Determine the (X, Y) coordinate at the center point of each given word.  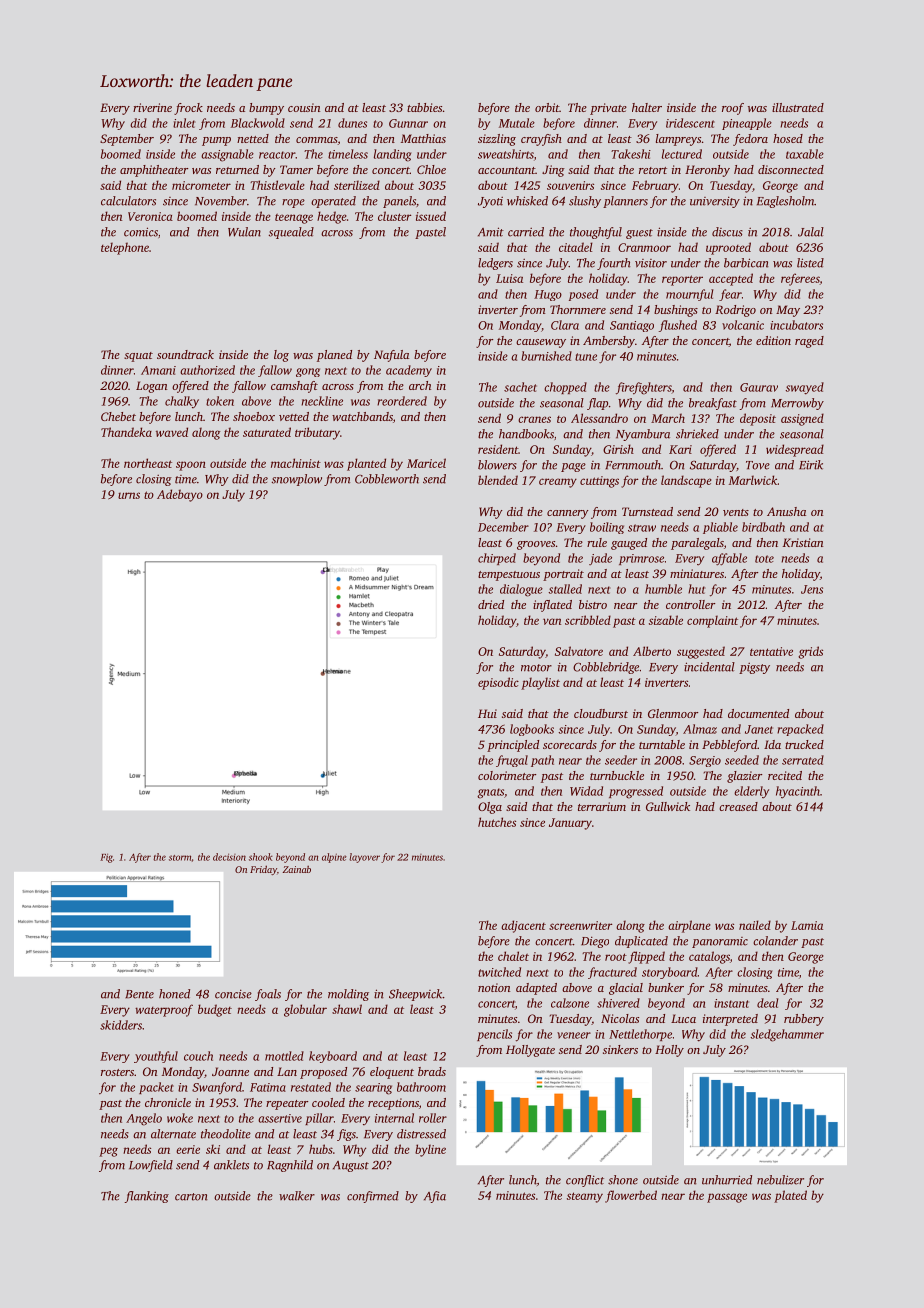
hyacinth (798, 792)
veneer (574, 1035)
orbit (547, 107)
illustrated (798, 107)
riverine (152, 107)
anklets (231, 1165)
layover (364, 858)
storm (180, 858)
